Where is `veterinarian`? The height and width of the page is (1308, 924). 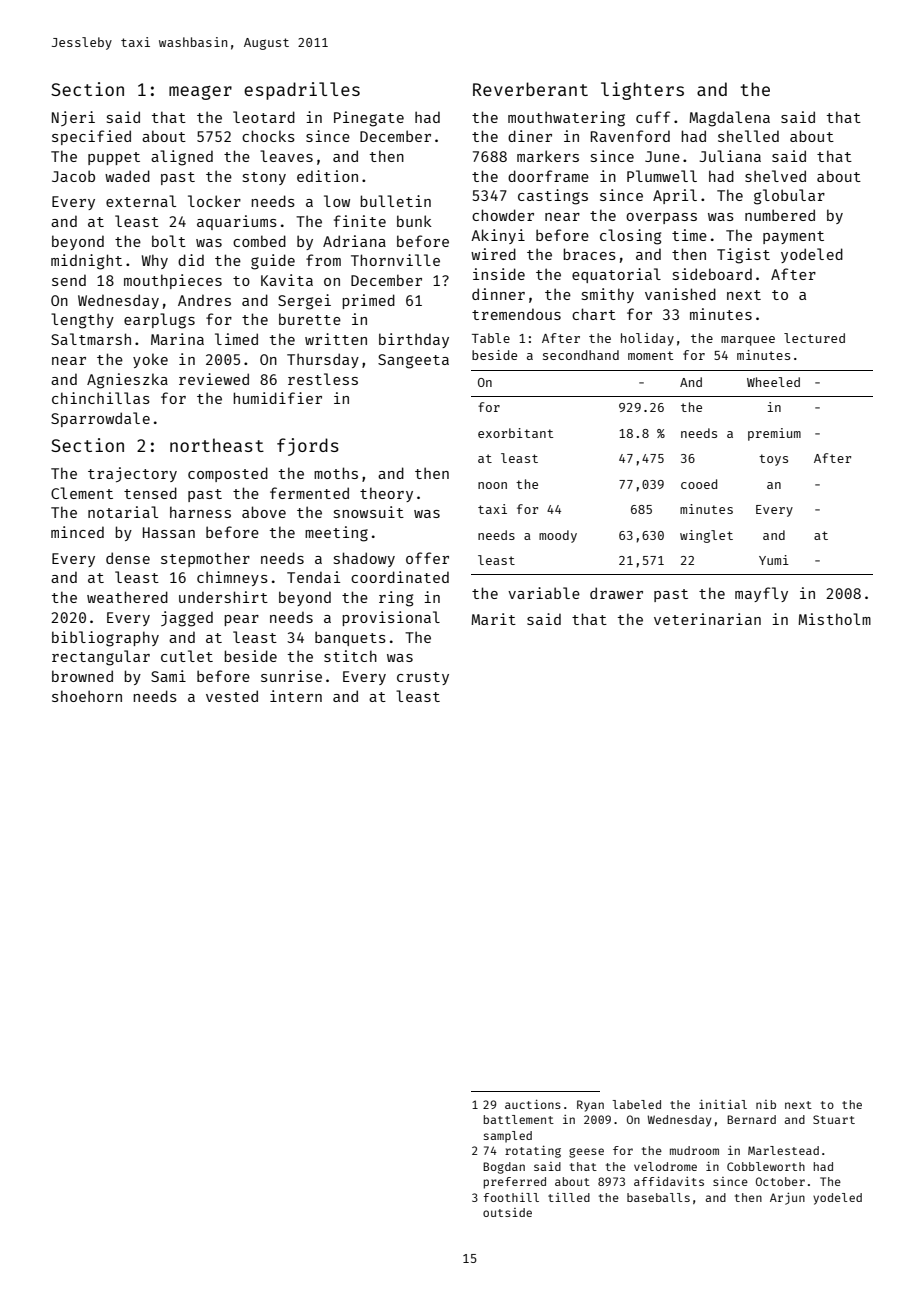
veterinarian is located at coordinates (707, 619).
